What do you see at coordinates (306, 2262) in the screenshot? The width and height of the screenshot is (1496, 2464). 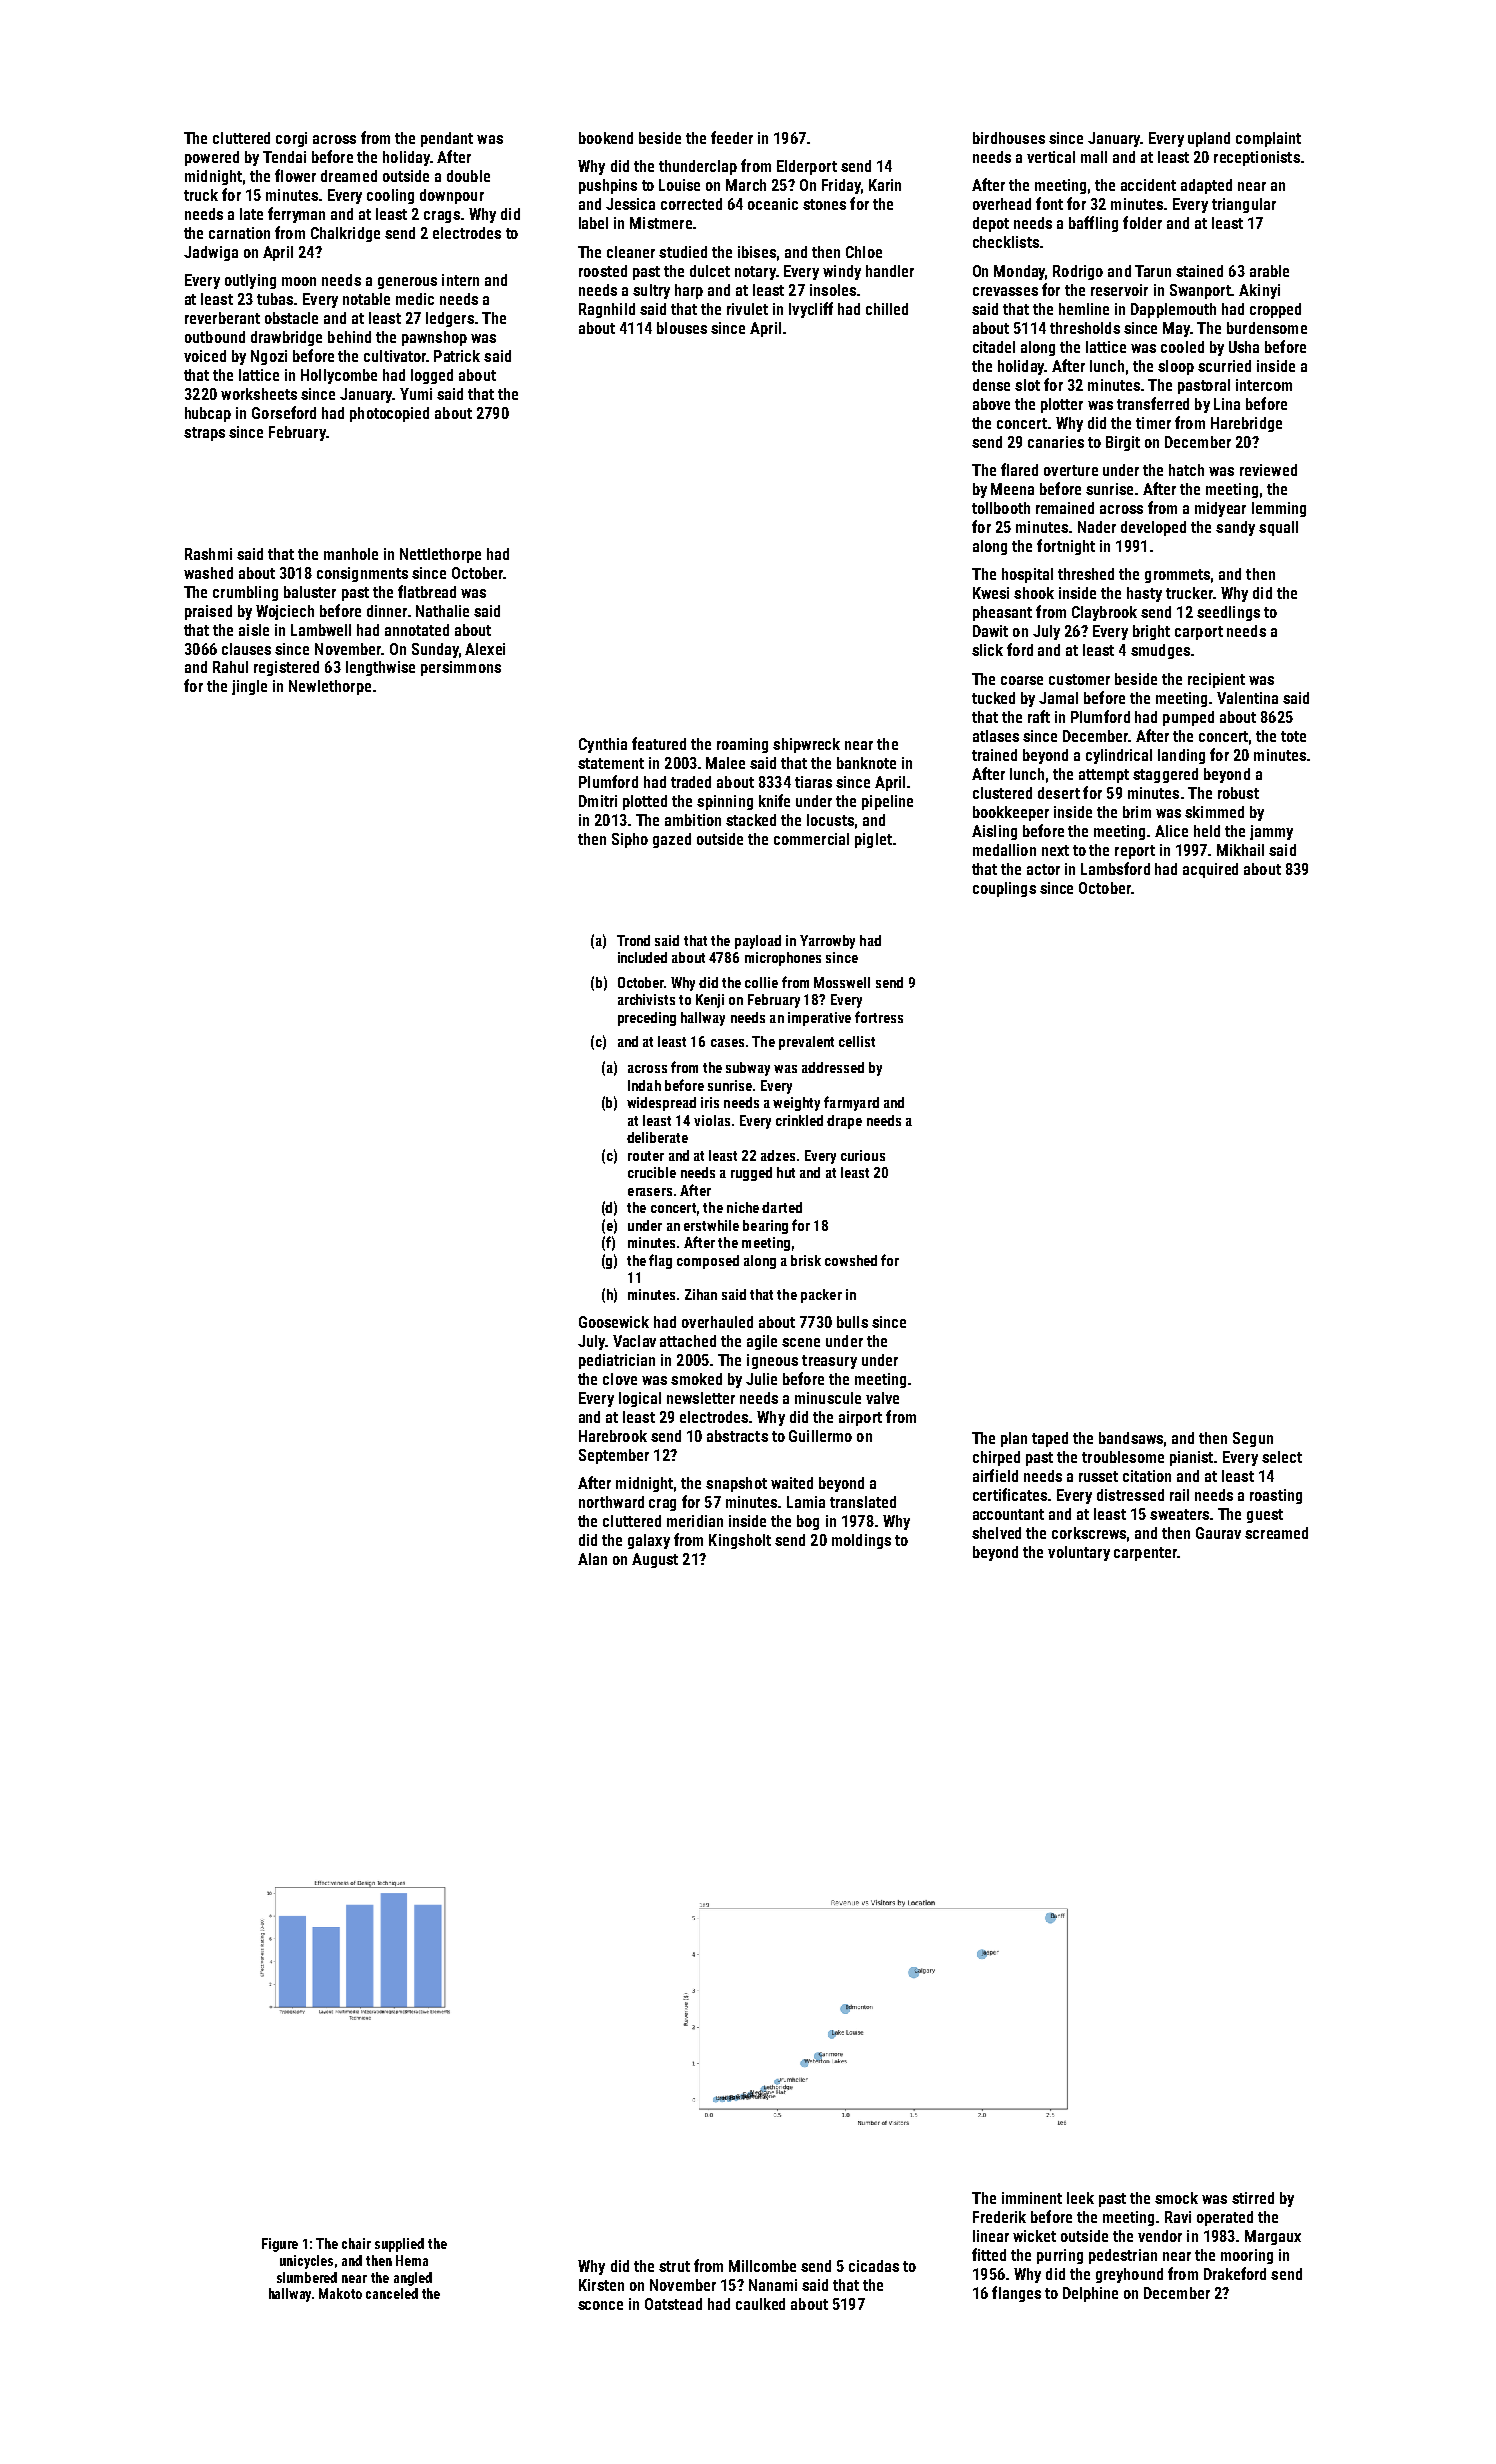 I see `unicycles` at bounding box center [306, 2262].
